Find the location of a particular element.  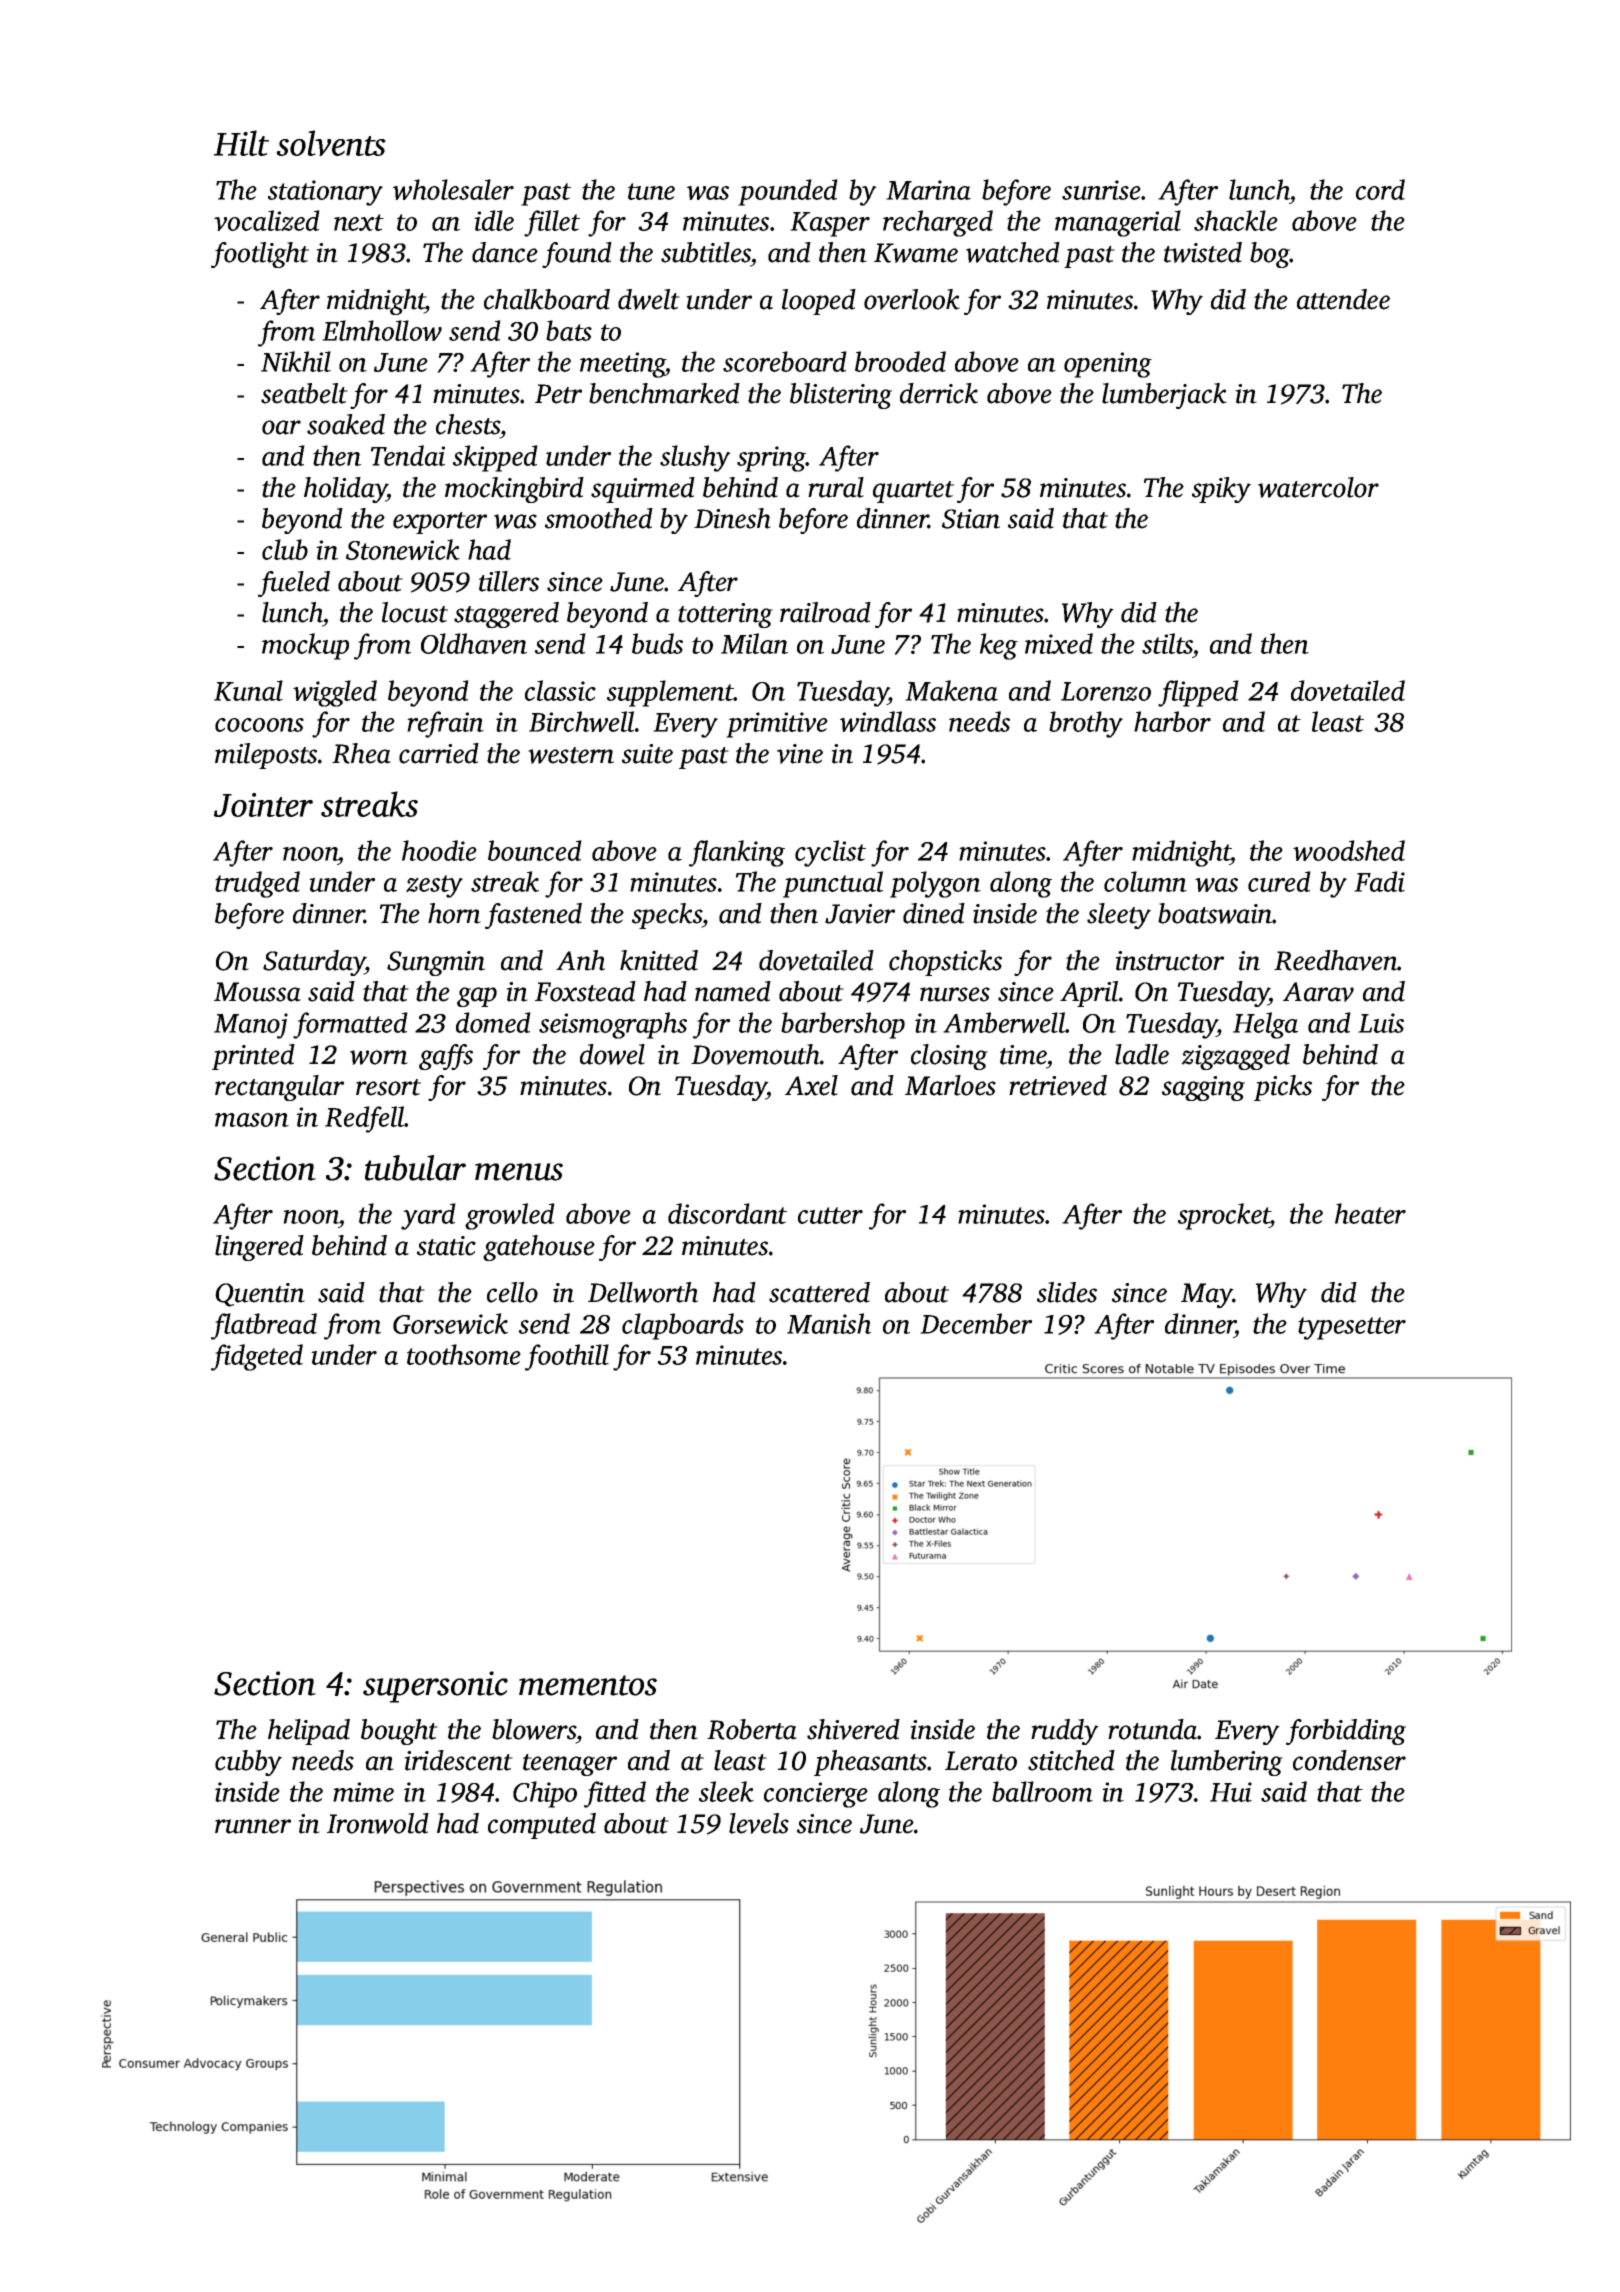

cubby is located at coordinates (248, 1763).
